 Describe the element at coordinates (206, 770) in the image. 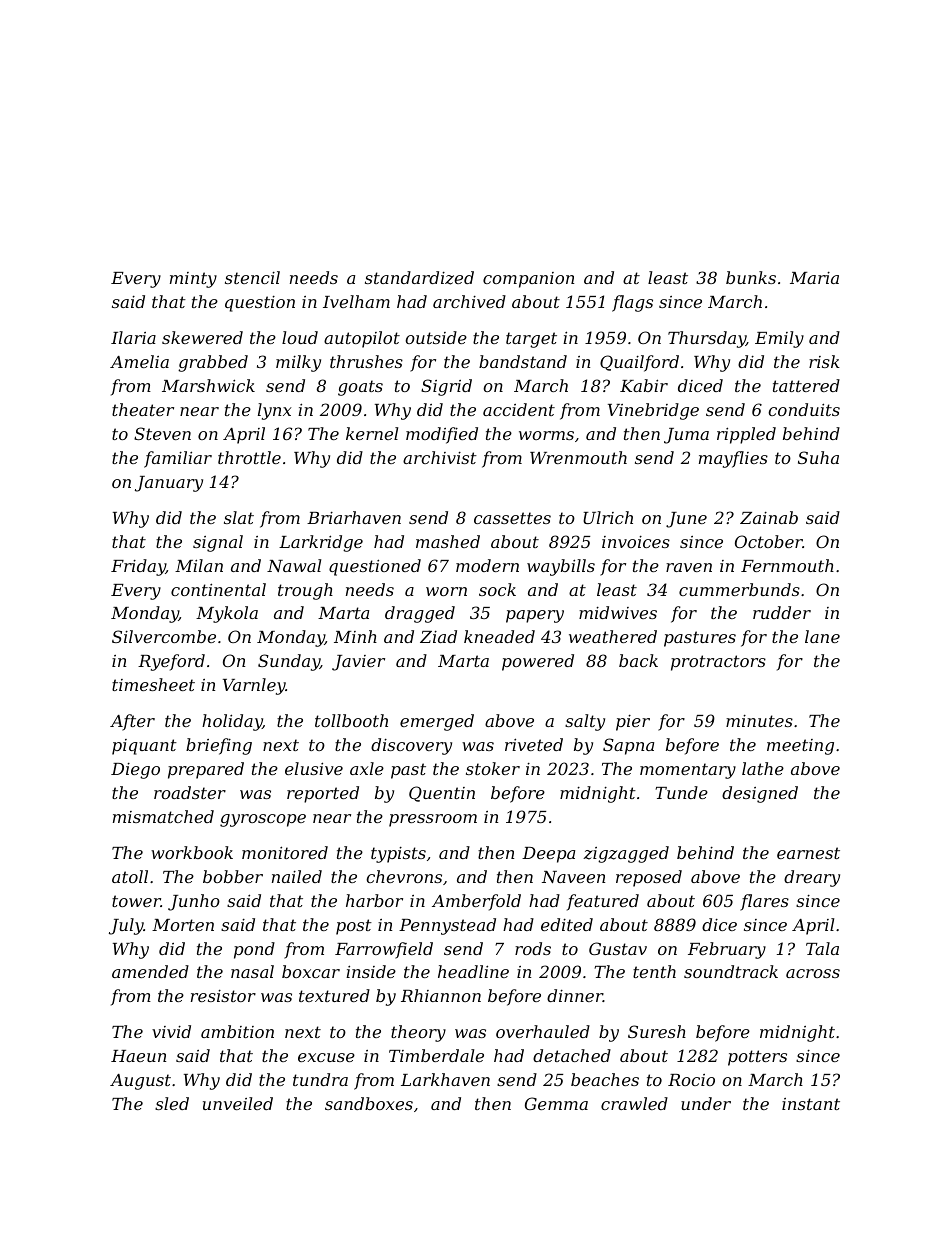

I see `prepared` at that location.
